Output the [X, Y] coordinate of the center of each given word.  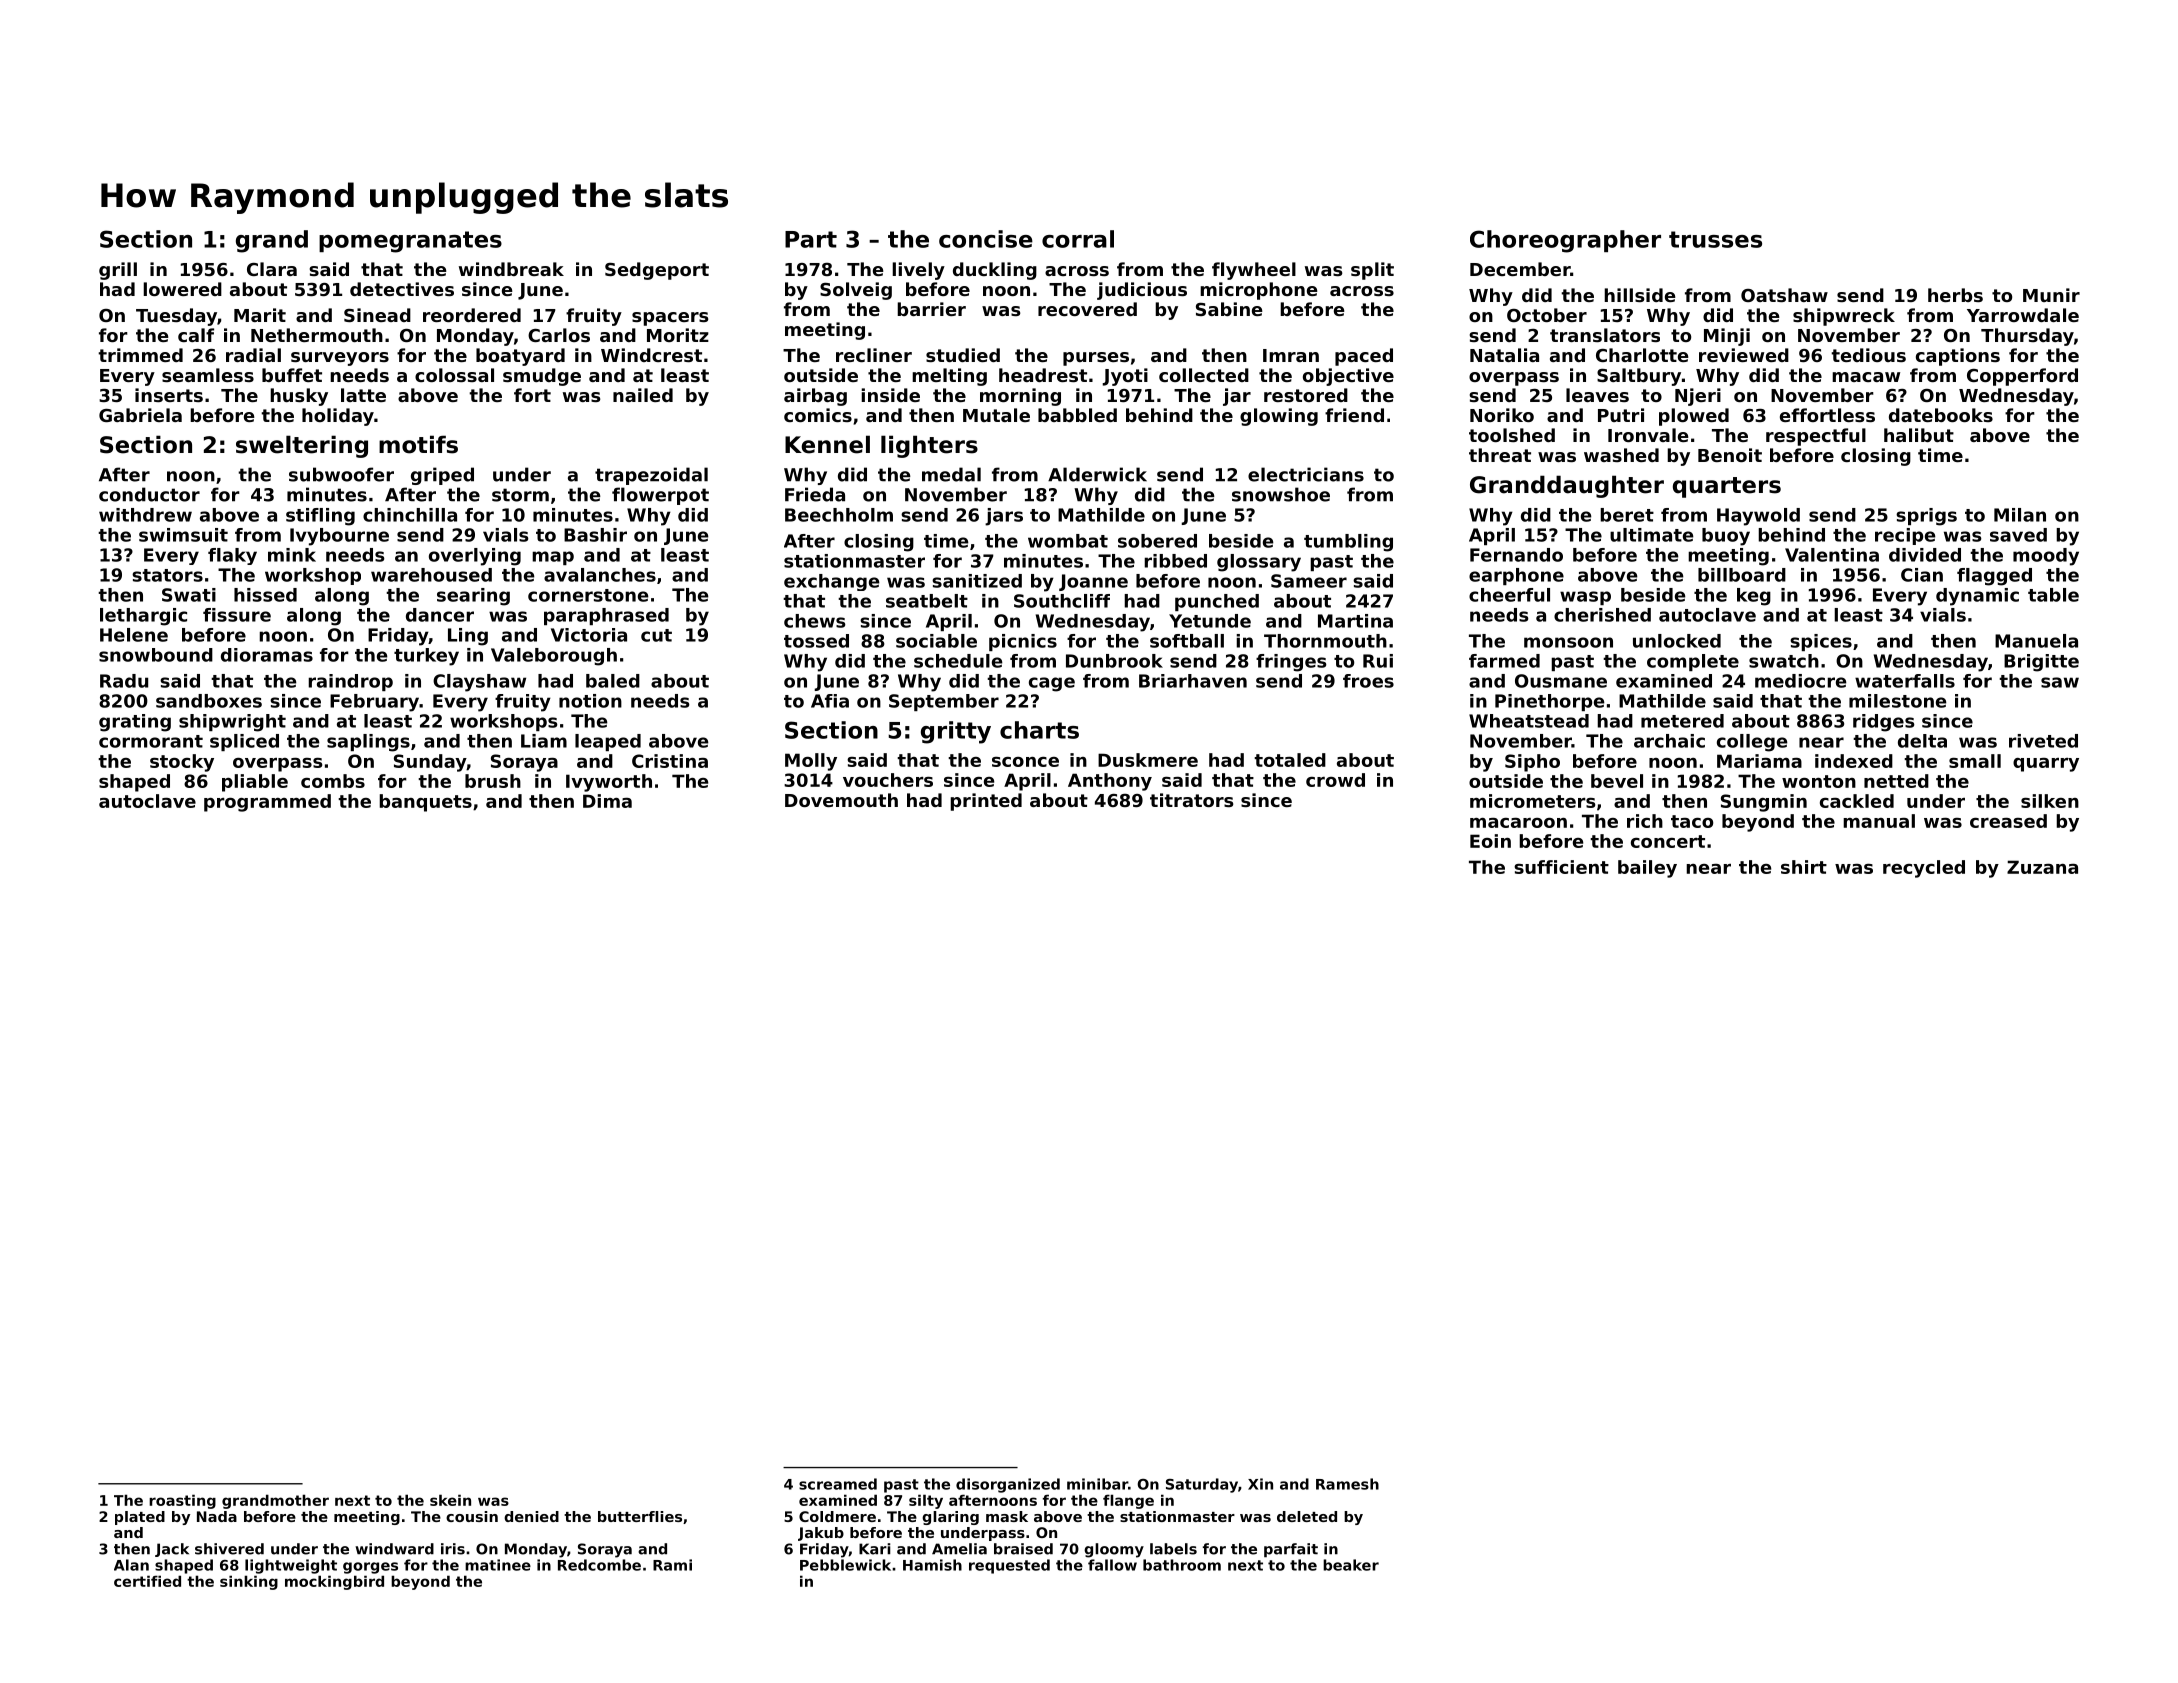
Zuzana [2042, 867]
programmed [267, 803]
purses [1096, 359]
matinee [498, 1565]
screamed [838, 1484]
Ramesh [1347, 1484]
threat [1500, 455]
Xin [1260, 1484]
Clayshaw [479, 683]
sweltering [302, 446]
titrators [1192, 800]
